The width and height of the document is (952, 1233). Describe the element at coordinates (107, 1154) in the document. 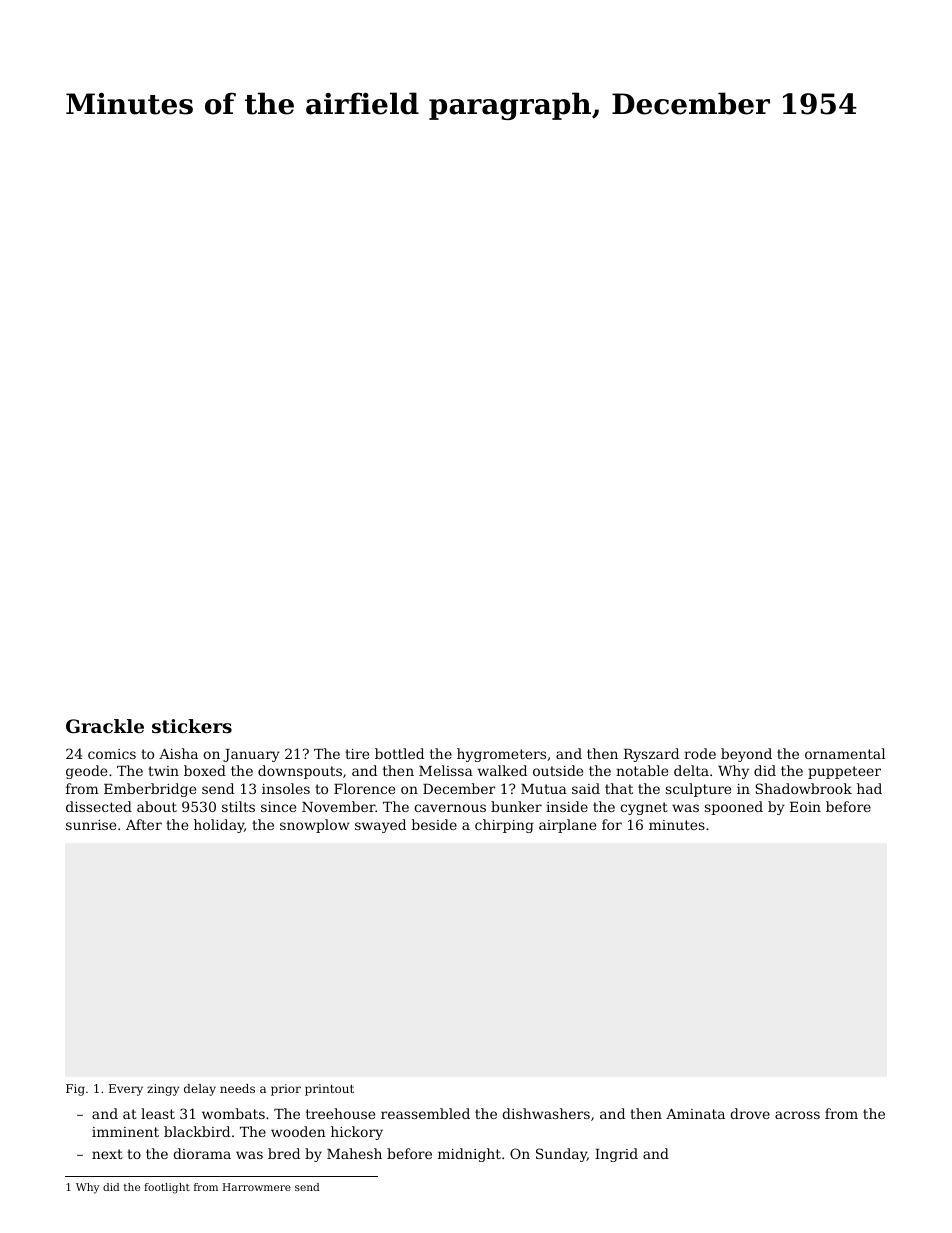

I see `next` at that location.
